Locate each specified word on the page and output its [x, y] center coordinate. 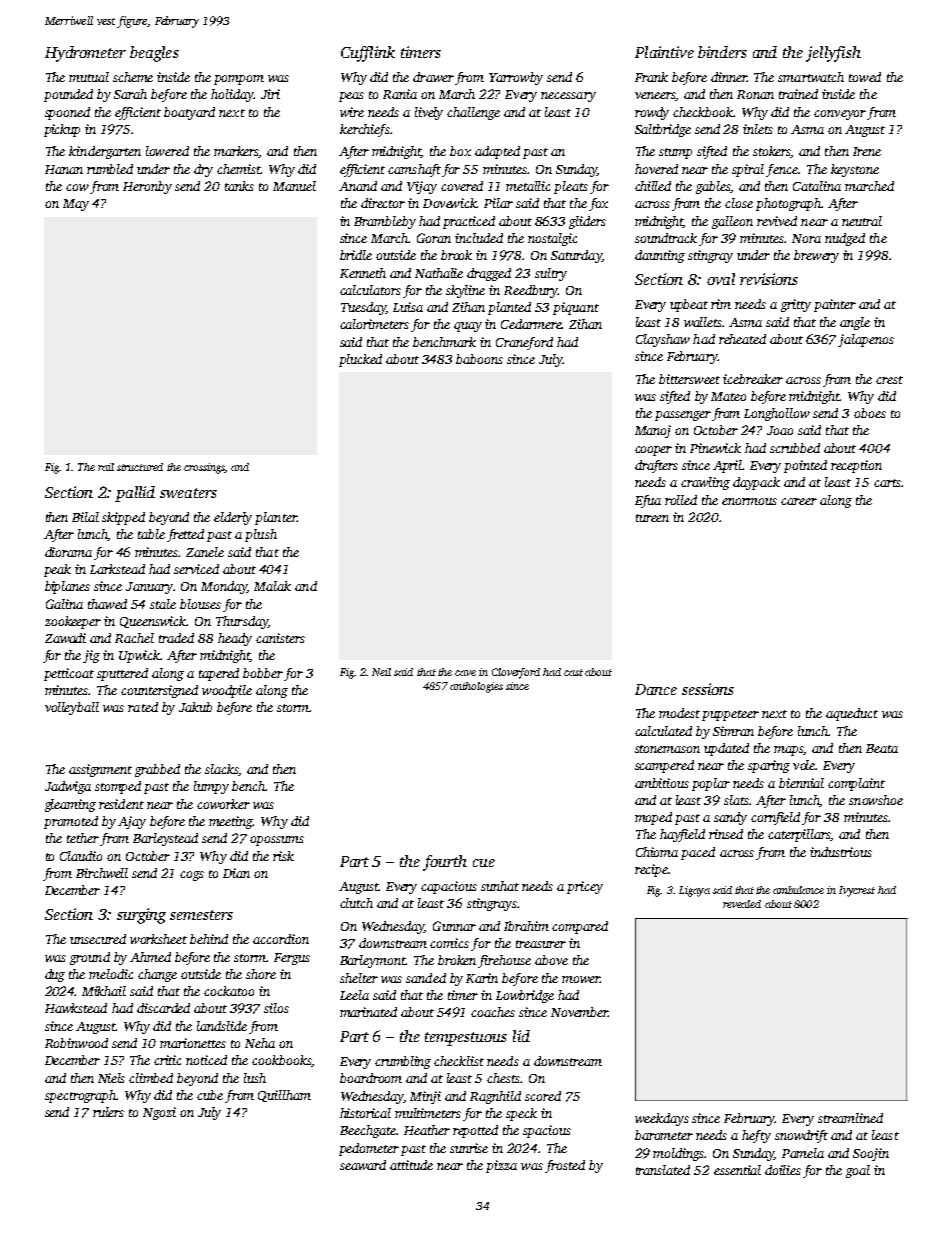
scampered [664, 766]
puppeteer [730, 715]
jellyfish [833, 54]
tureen [652, 518]
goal [858, 1171]
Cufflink [368, 54]
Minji [425, 1097]
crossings [204, 468]
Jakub [195, 707]
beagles [154, 54]
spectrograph [81, 1096]
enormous [749, 501]
